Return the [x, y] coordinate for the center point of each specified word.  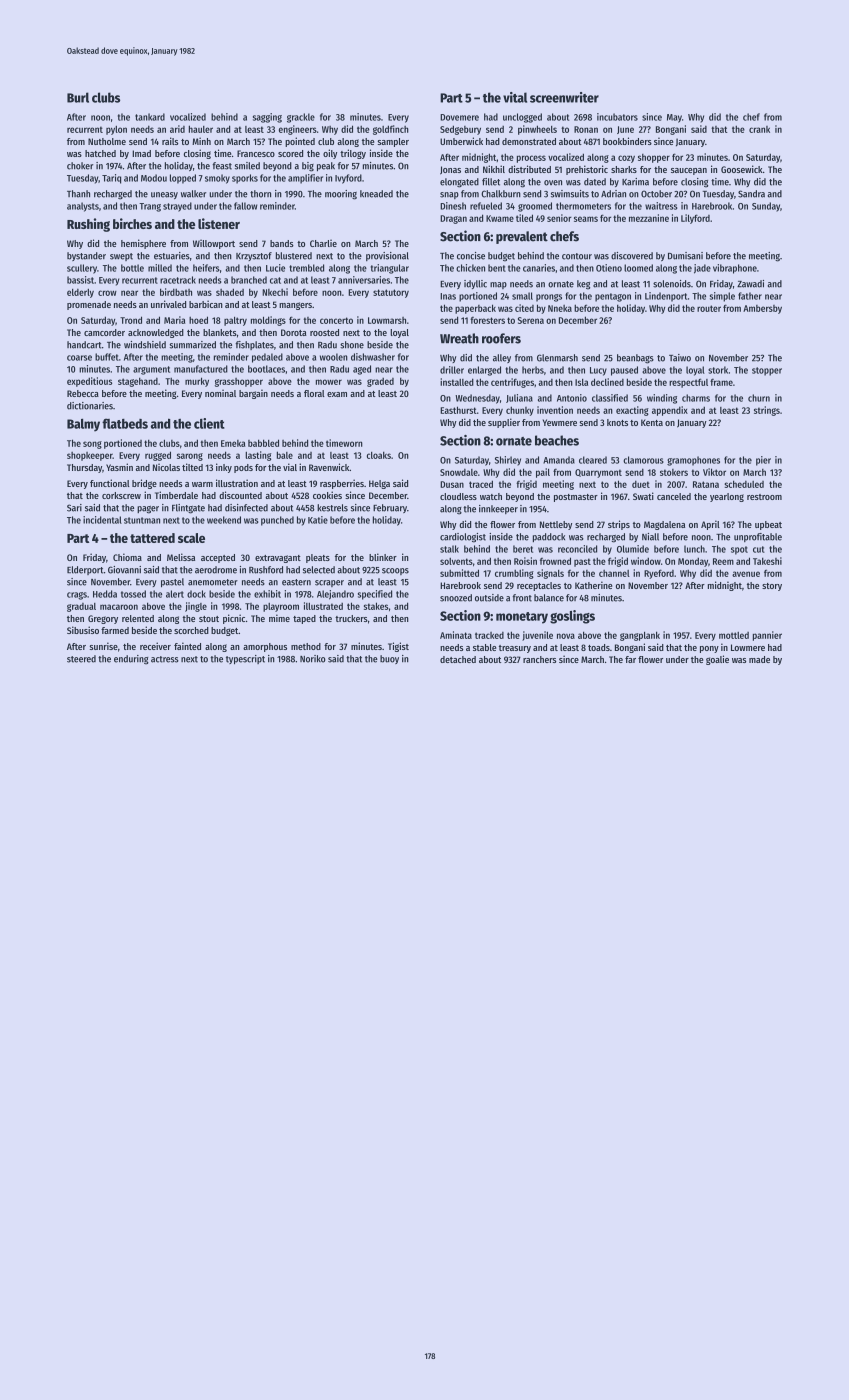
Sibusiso [83, 630]
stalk [449, 549]
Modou [154, 178]
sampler [393, 142]
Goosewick [742, 169]
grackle [301, 118]
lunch [694, 549]
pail [543, 473]
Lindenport [666, 297]
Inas [448, 296]
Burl [78, 97]
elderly [80, 293]
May [674, 118]
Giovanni [124, 570]
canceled [674, 496]
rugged [158, 456]
